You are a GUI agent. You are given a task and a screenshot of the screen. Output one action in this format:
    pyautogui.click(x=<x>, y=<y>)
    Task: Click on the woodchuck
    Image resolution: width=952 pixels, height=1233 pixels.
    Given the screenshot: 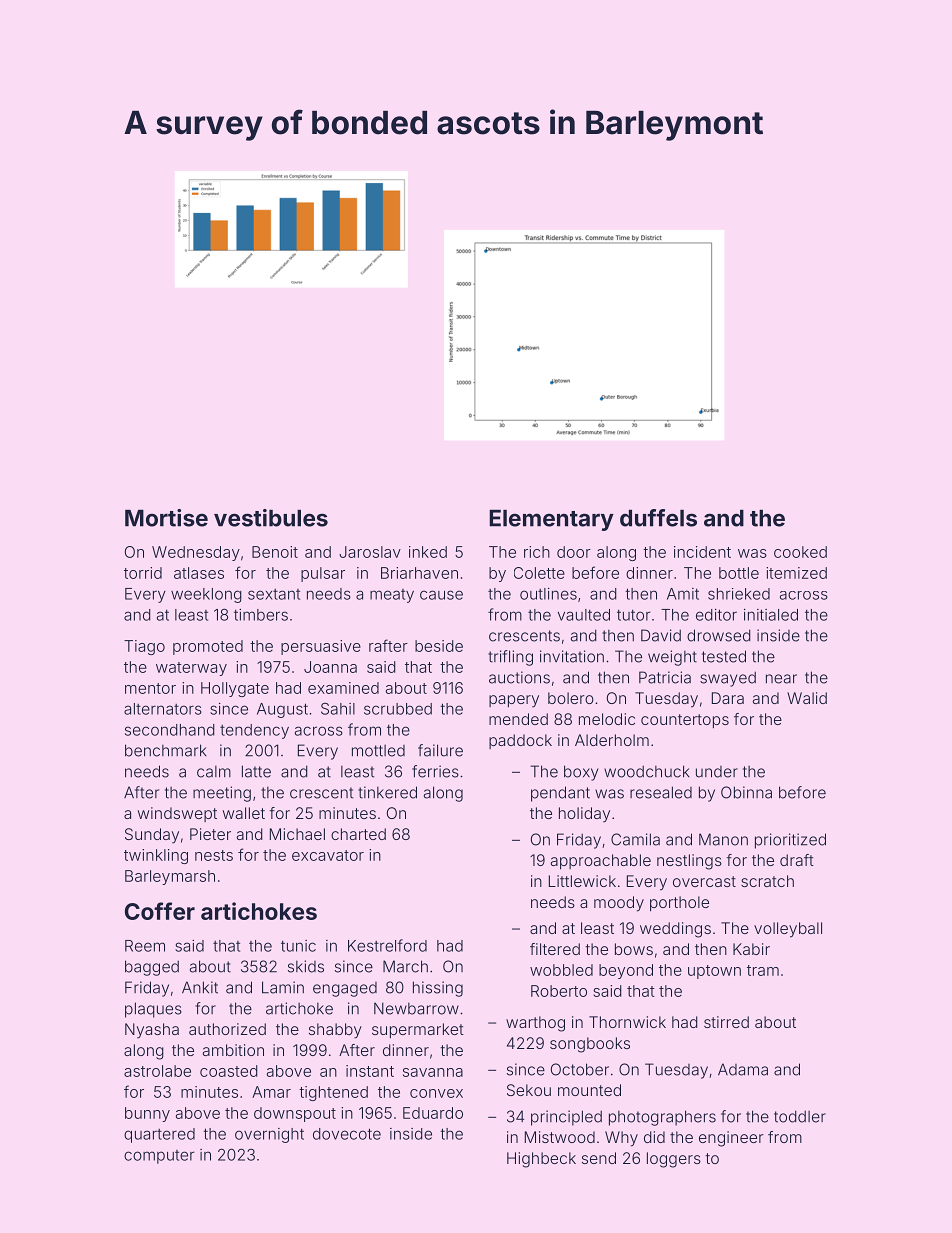 What is the action you would take?
    pyautogui.click(x=647, y=771)
